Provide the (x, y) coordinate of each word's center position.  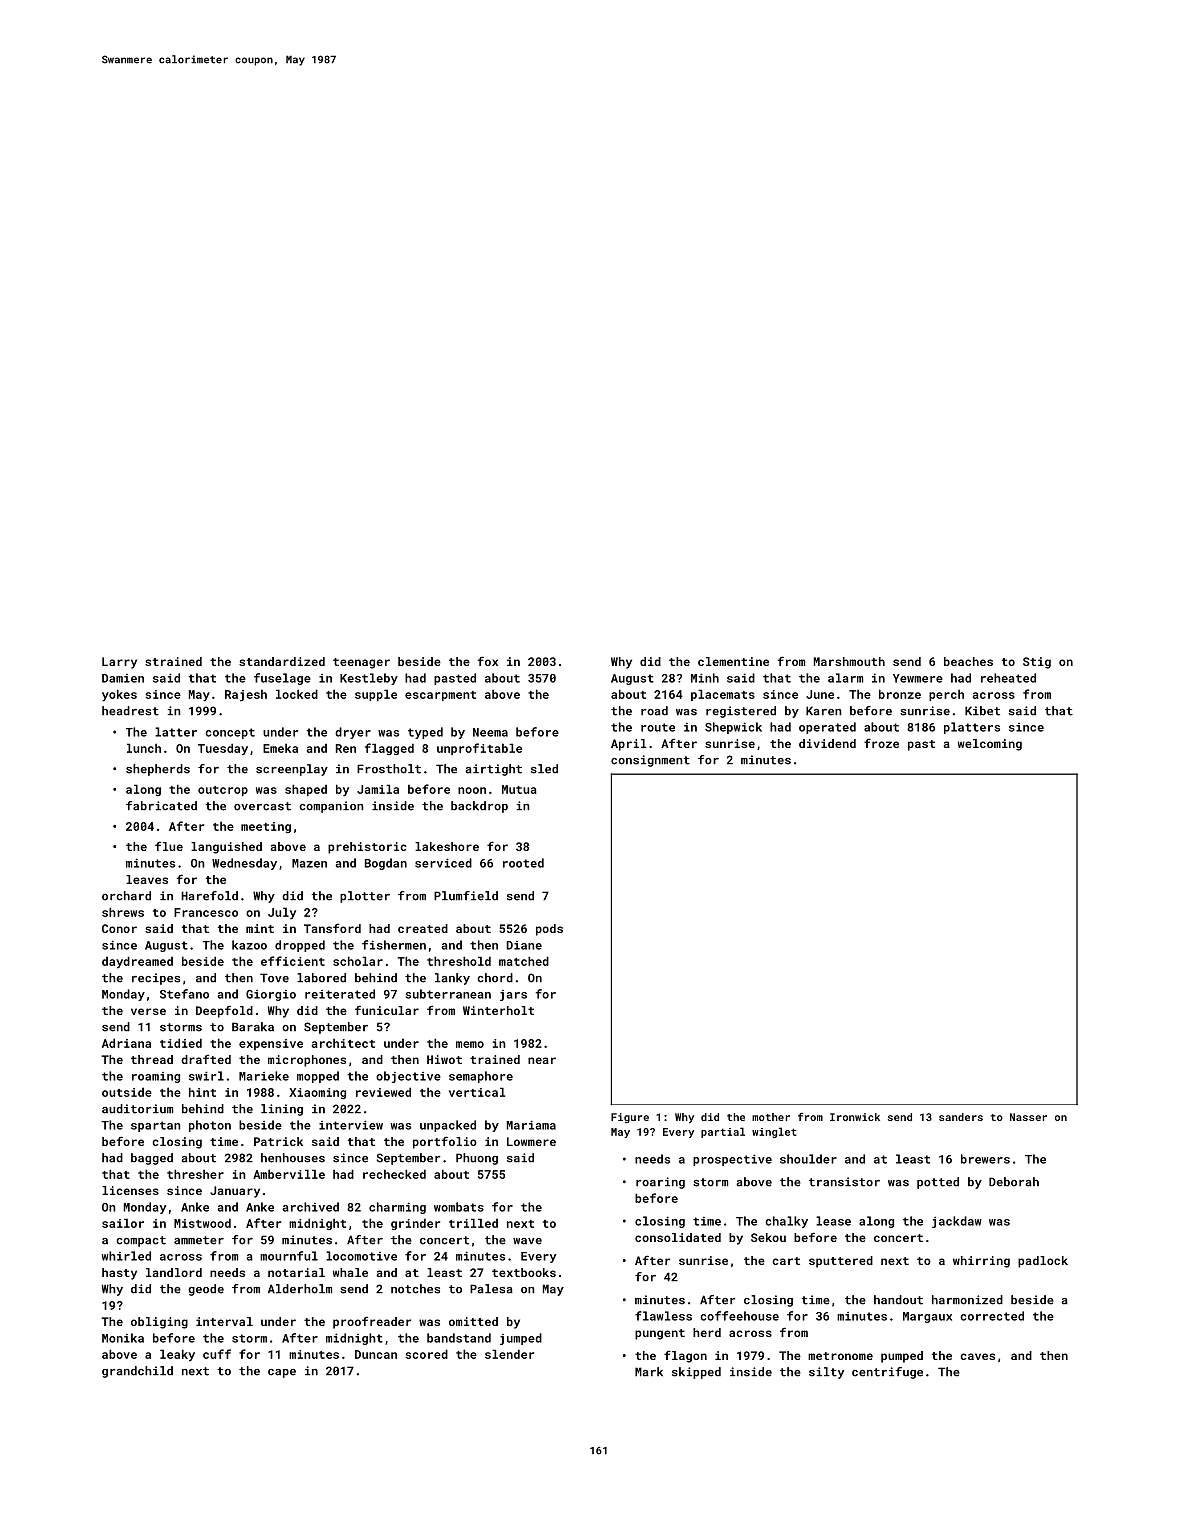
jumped (521, 1339)
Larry (119, 663)
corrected (992, 1316)
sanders (961, 1117)
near (542, 1060)
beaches (968, 661)
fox (488, 661)
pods (549, 930)
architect (343, 1043)
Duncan (376, 1354)
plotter (365, 897)
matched (524, 961)
